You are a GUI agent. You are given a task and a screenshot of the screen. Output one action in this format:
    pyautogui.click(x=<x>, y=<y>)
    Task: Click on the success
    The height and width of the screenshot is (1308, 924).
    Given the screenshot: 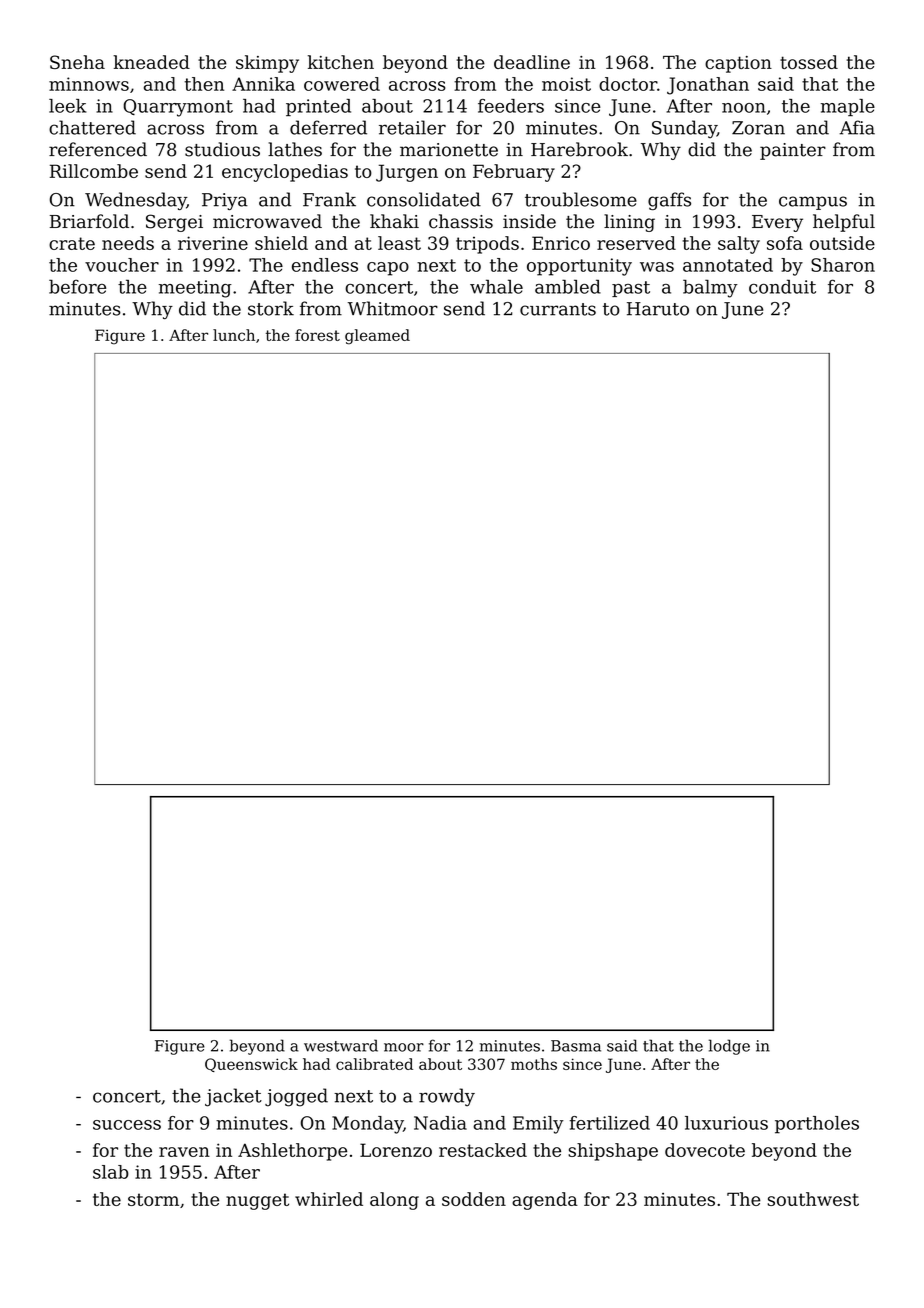 What is the action you would take?
    pyautogui.click(x=127, y=1125)
